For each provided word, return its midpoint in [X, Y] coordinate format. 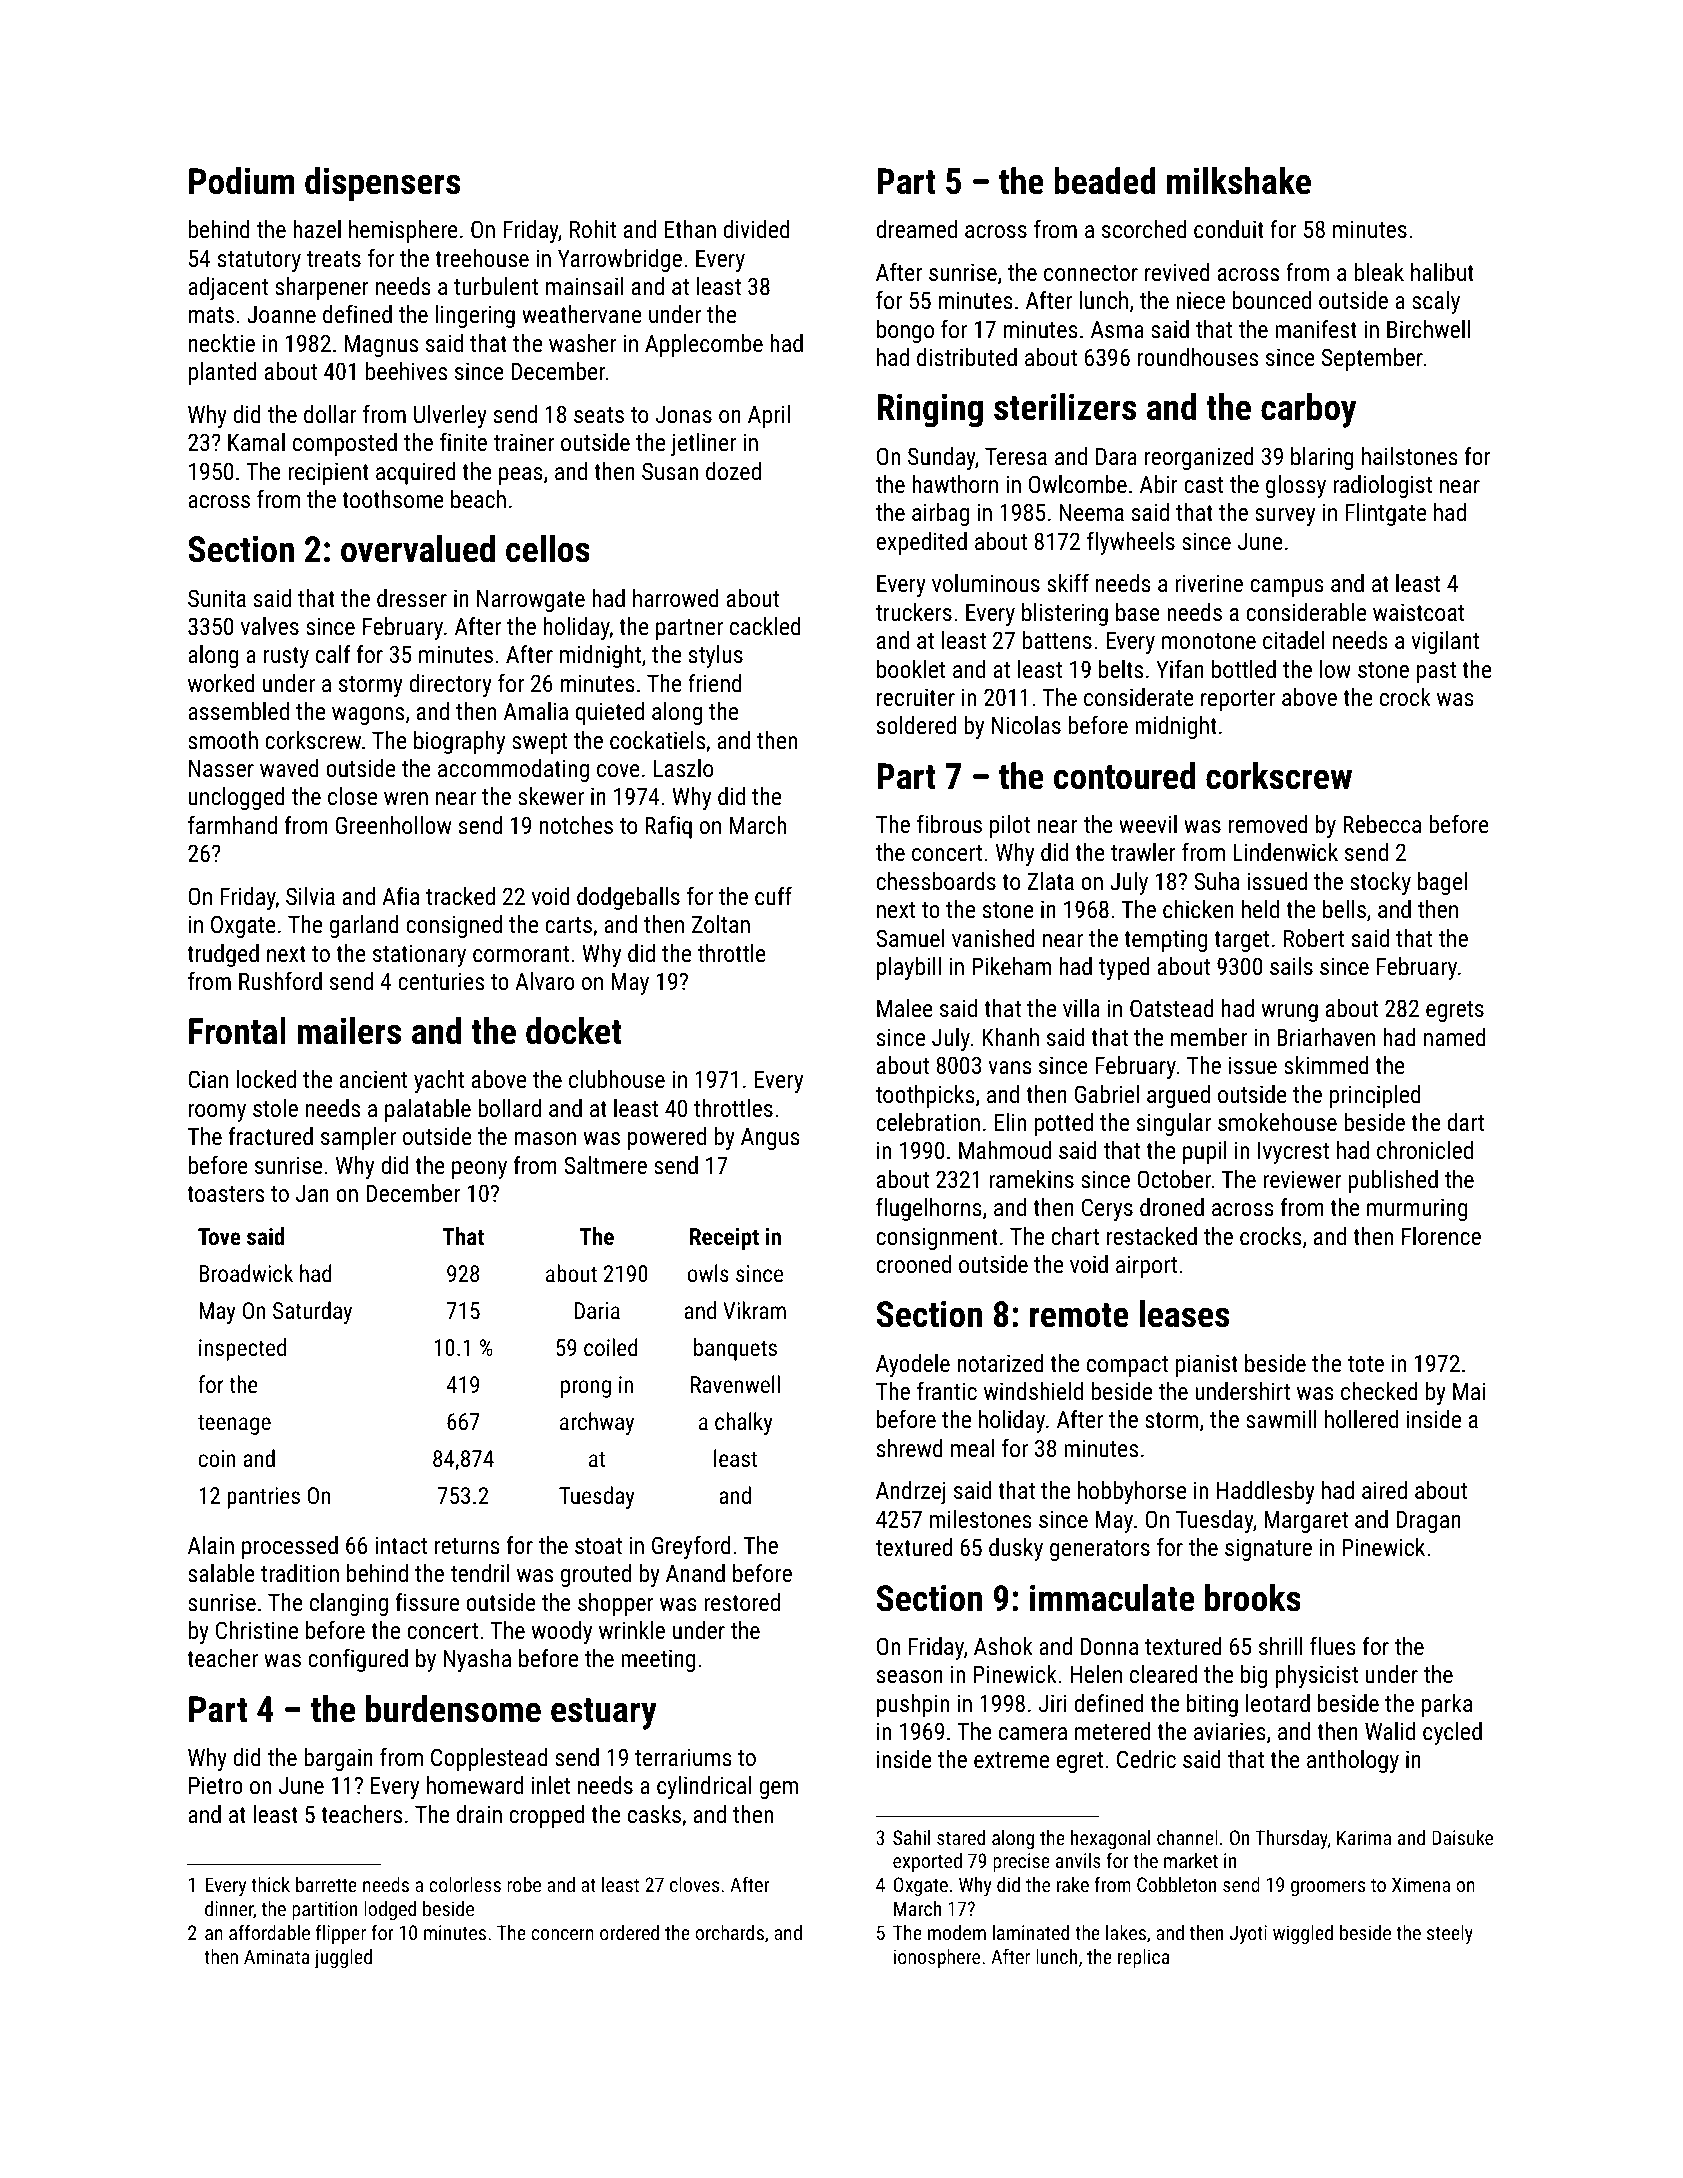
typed [1124, 968]
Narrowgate [531, 601]
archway [597, 1423]
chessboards [936, 881]
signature [1268, 1549]
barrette [326, 1884]
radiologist [1382, 486]
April [769, 416]
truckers [914, 612]
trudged [223, 955]
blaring [1322, 458]
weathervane [582, 314]
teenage [234, 1424]
